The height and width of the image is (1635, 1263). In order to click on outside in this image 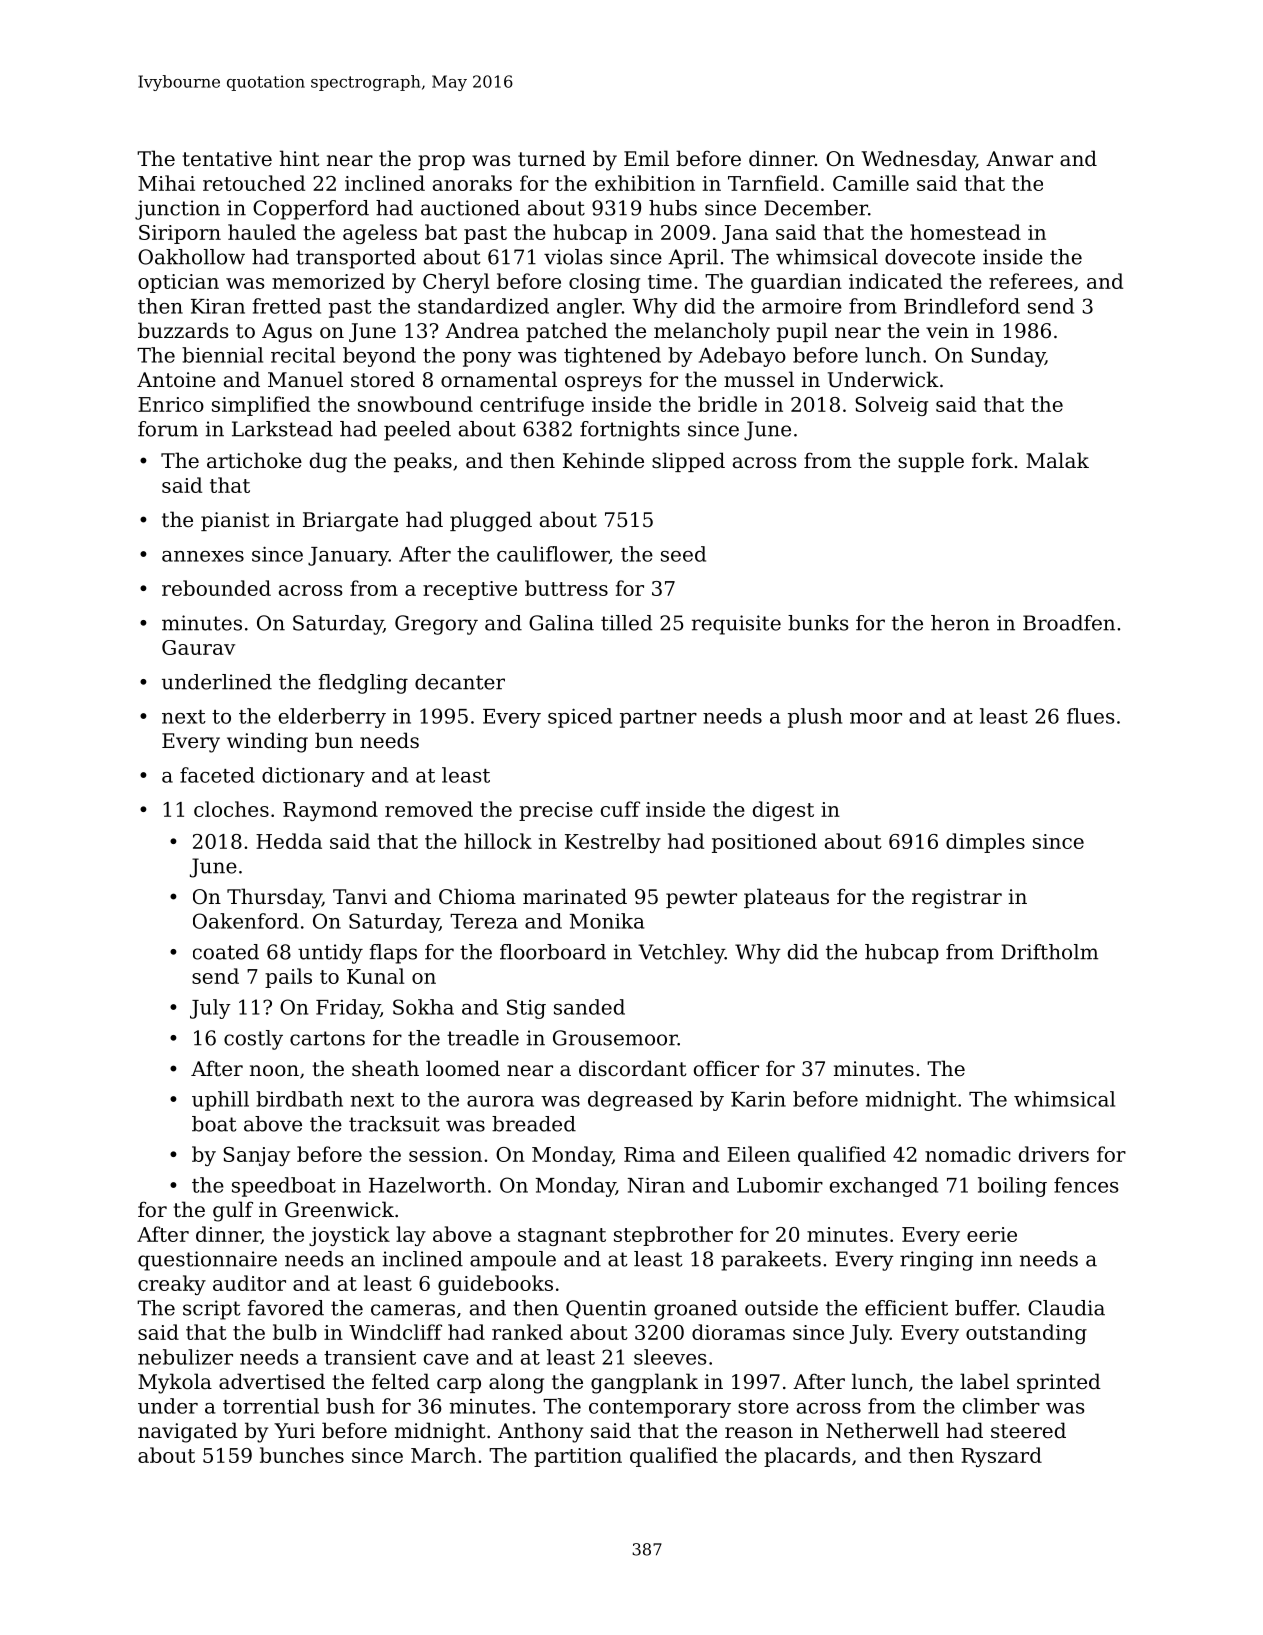, I will do `click(781, 1308)`.
